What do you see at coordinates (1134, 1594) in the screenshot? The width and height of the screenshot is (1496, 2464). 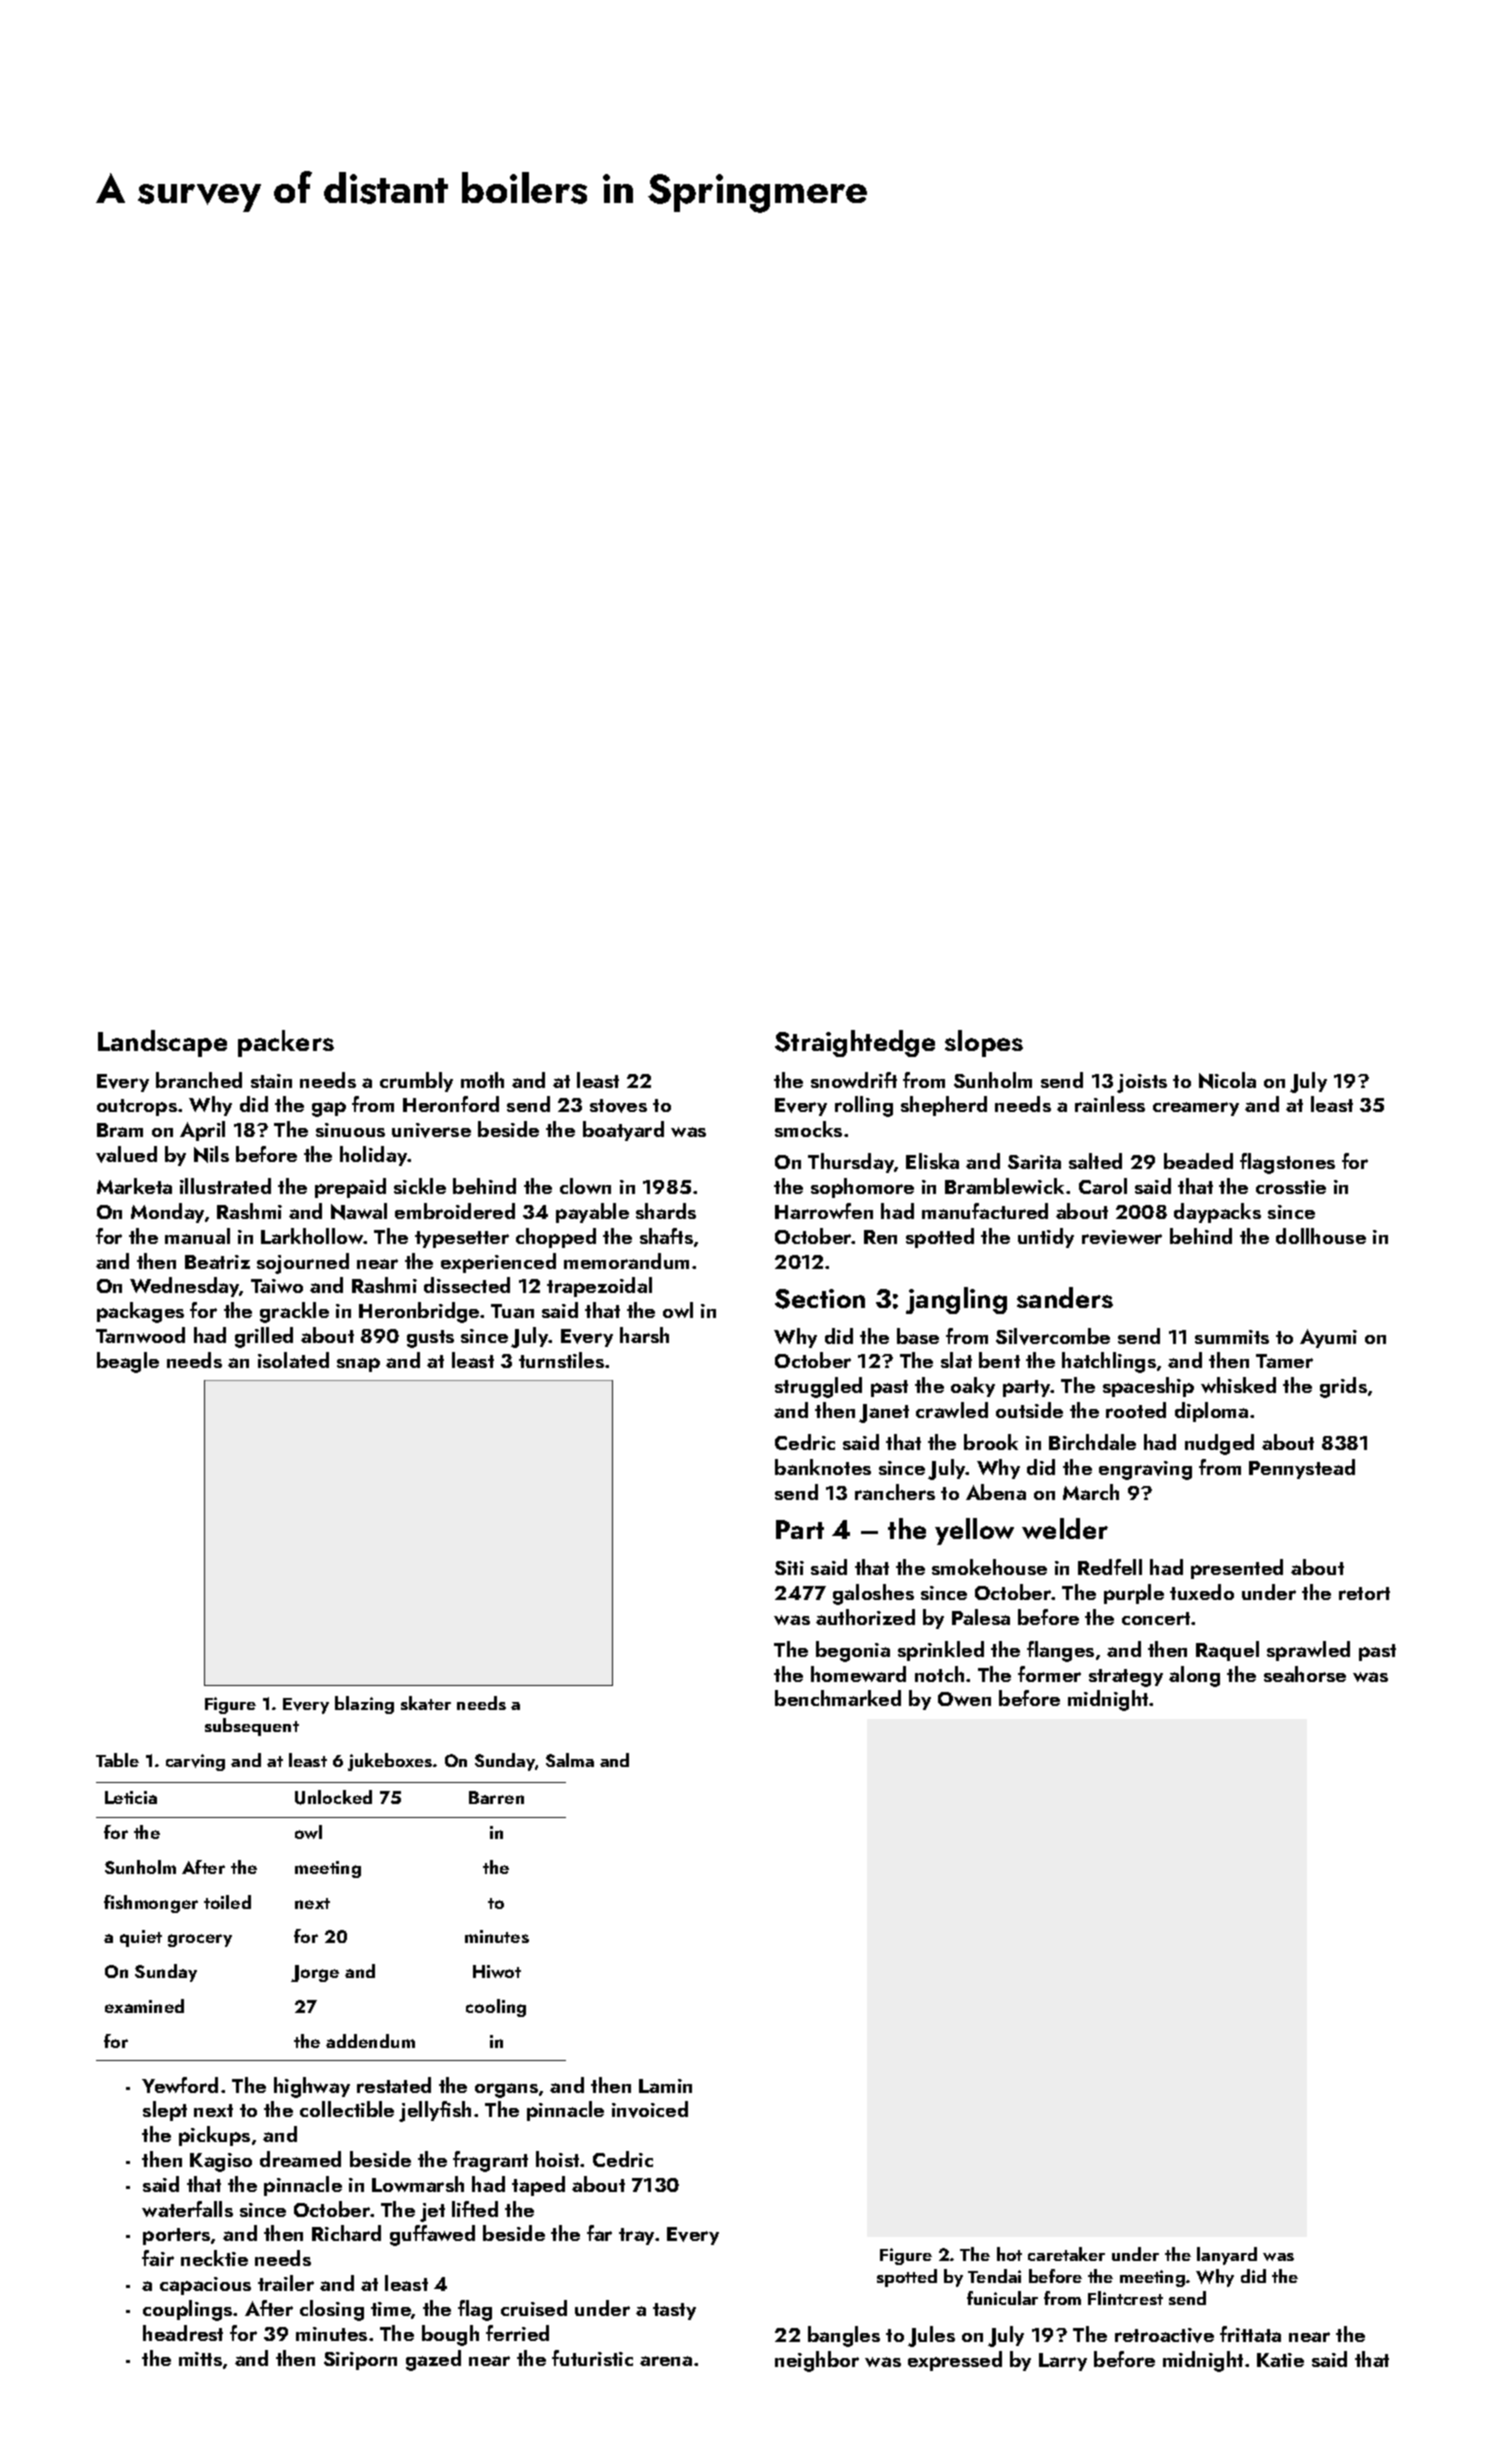 I see `purple` at bounding box center [1134, 1594].
